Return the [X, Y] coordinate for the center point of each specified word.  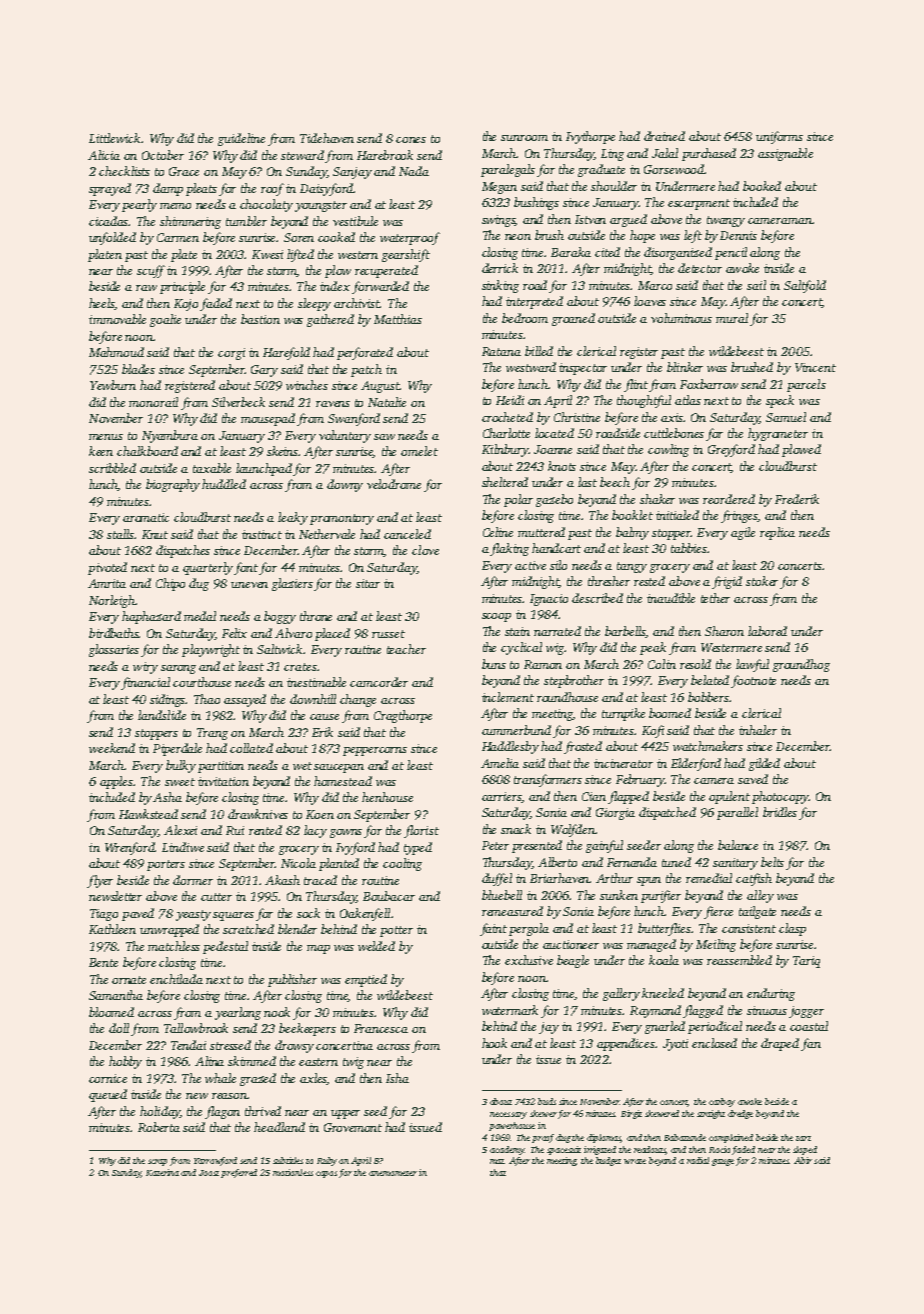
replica [777, 533]
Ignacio [549, 600]
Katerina [162, 1172]
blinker [685, 367]
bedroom [525, 318]
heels [102, 304]
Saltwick [280, 649]
